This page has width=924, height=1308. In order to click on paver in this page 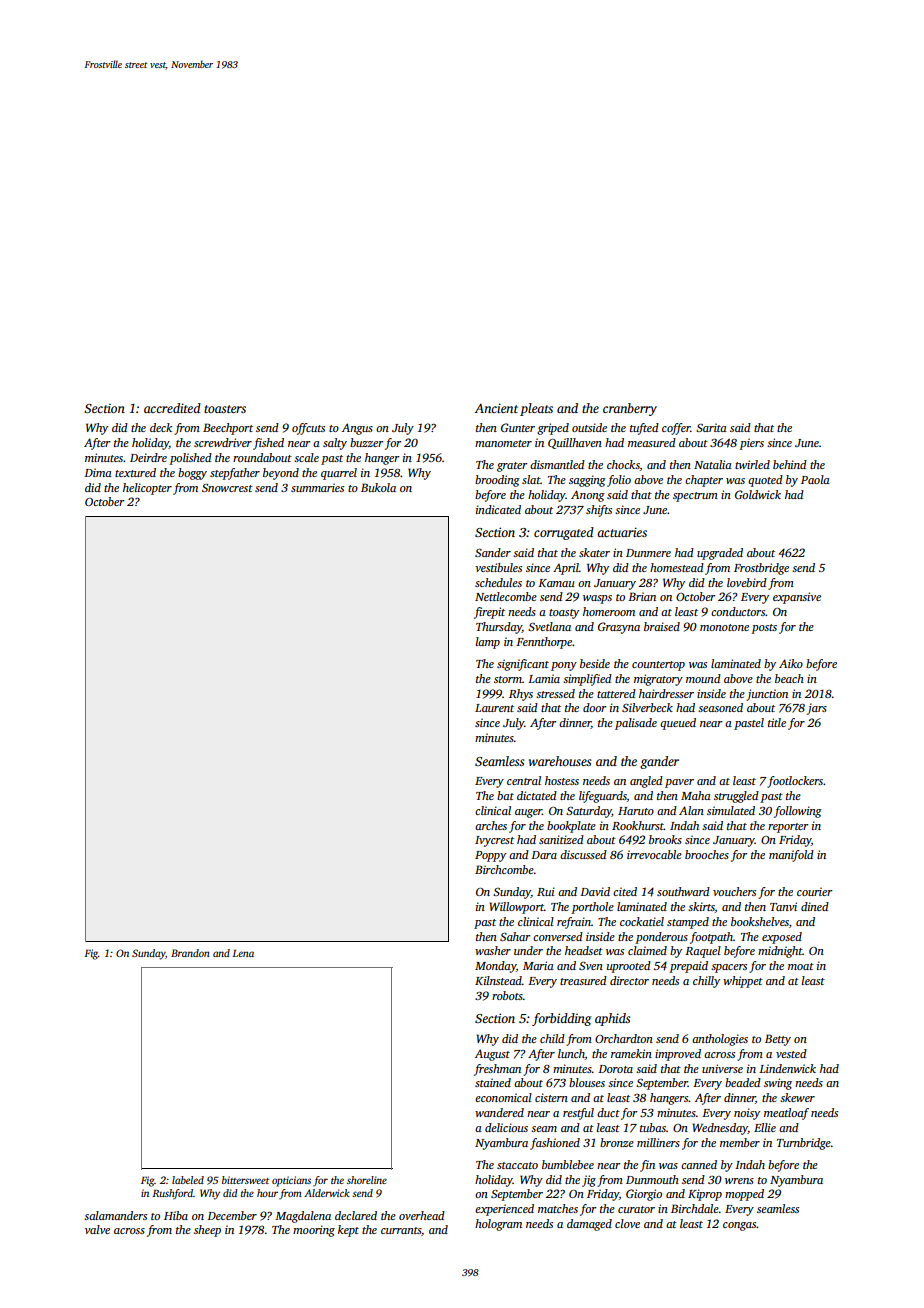, I will do `click(679, 783)`.
